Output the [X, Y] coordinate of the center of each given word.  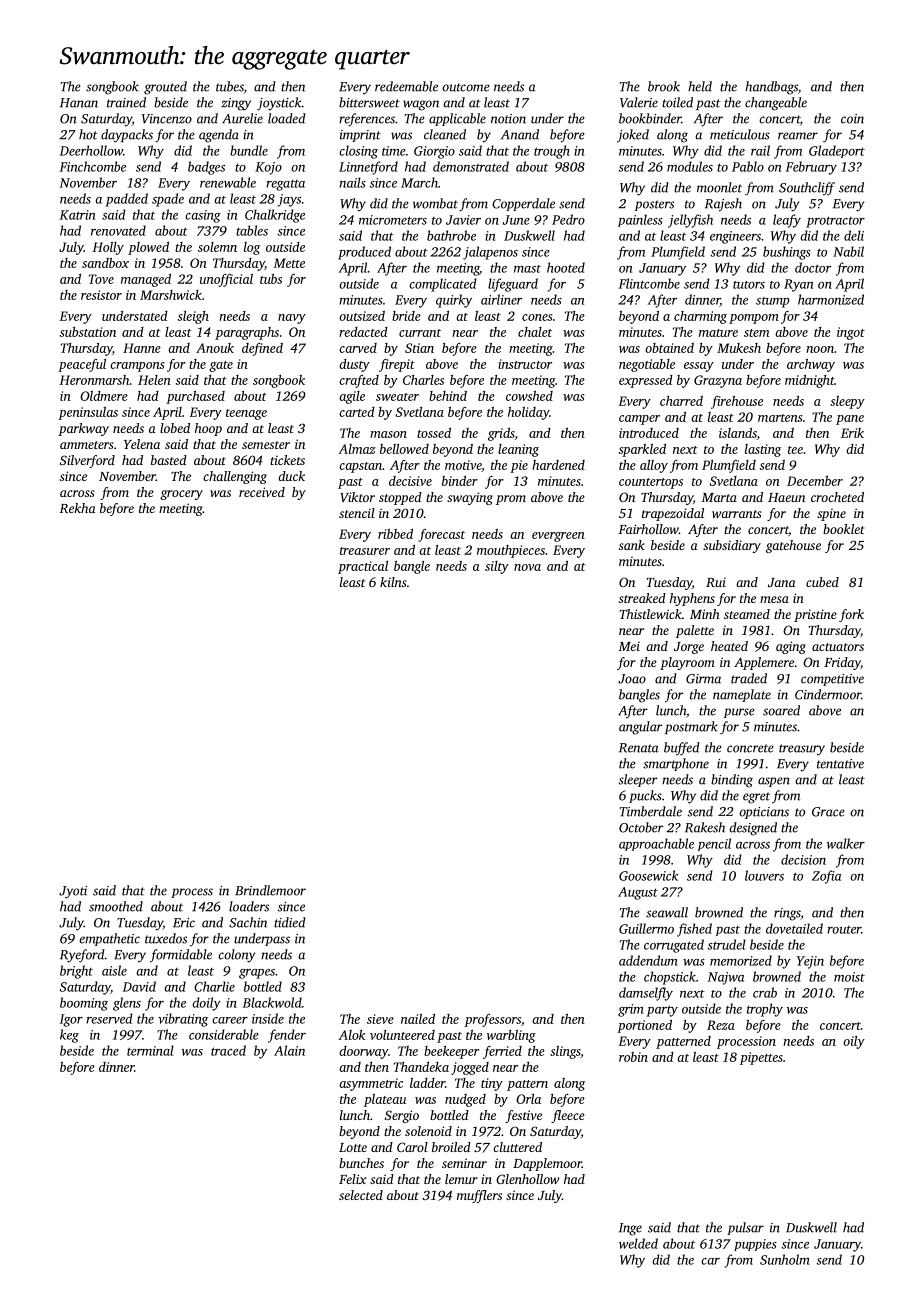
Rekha [77, 508]
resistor [101, 295]
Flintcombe [649, 283]
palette [695, 631]
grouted [165, 88]
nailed [418, 1019]
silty [497, 567]
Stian [419, 348]
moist [849, 977]
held [700, 86]
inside [268, 1018]
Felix [353, 1179]
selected [361, 1195]
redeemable [406, 86]
